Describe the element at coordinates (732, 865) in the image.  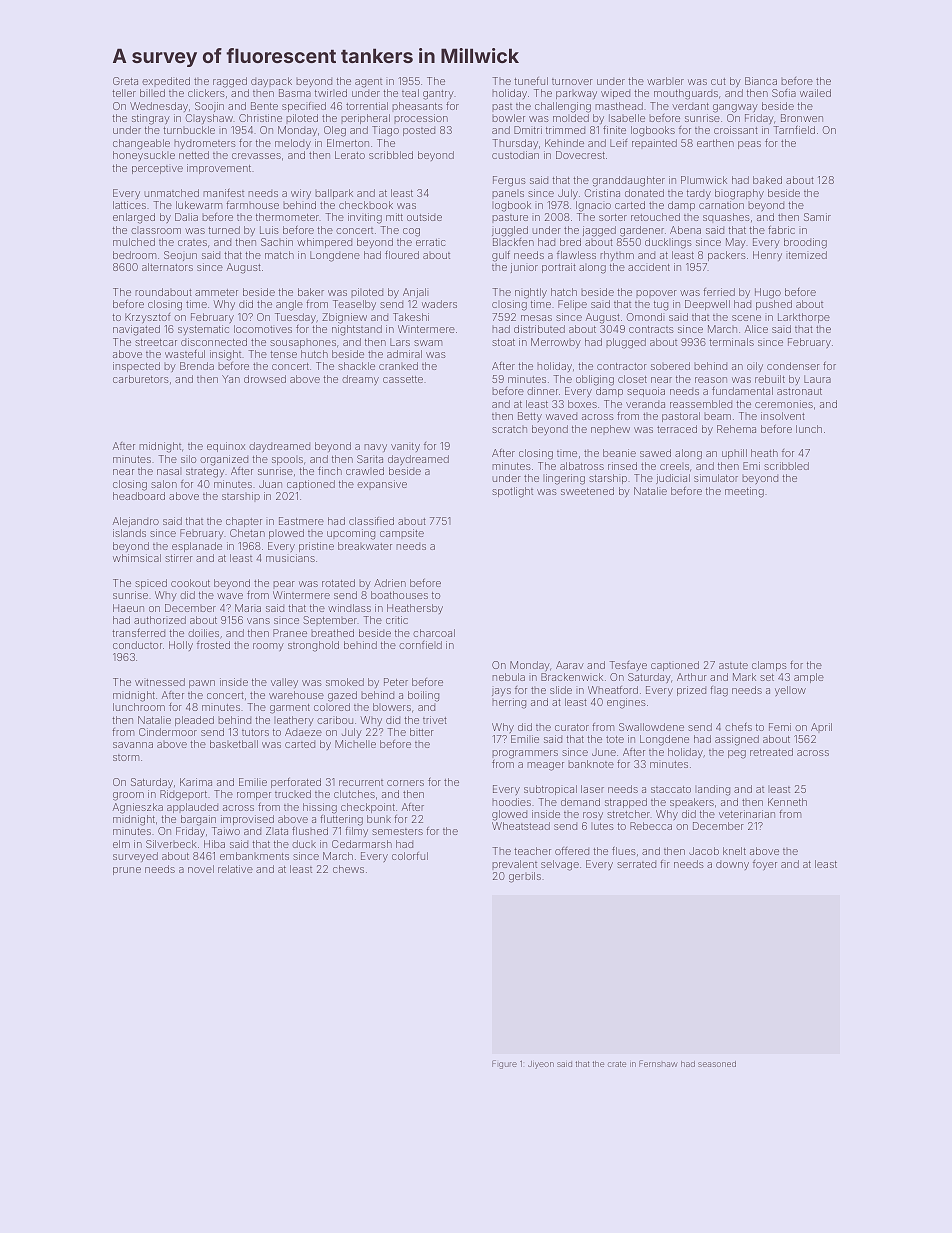
I see `downy` at that location.
